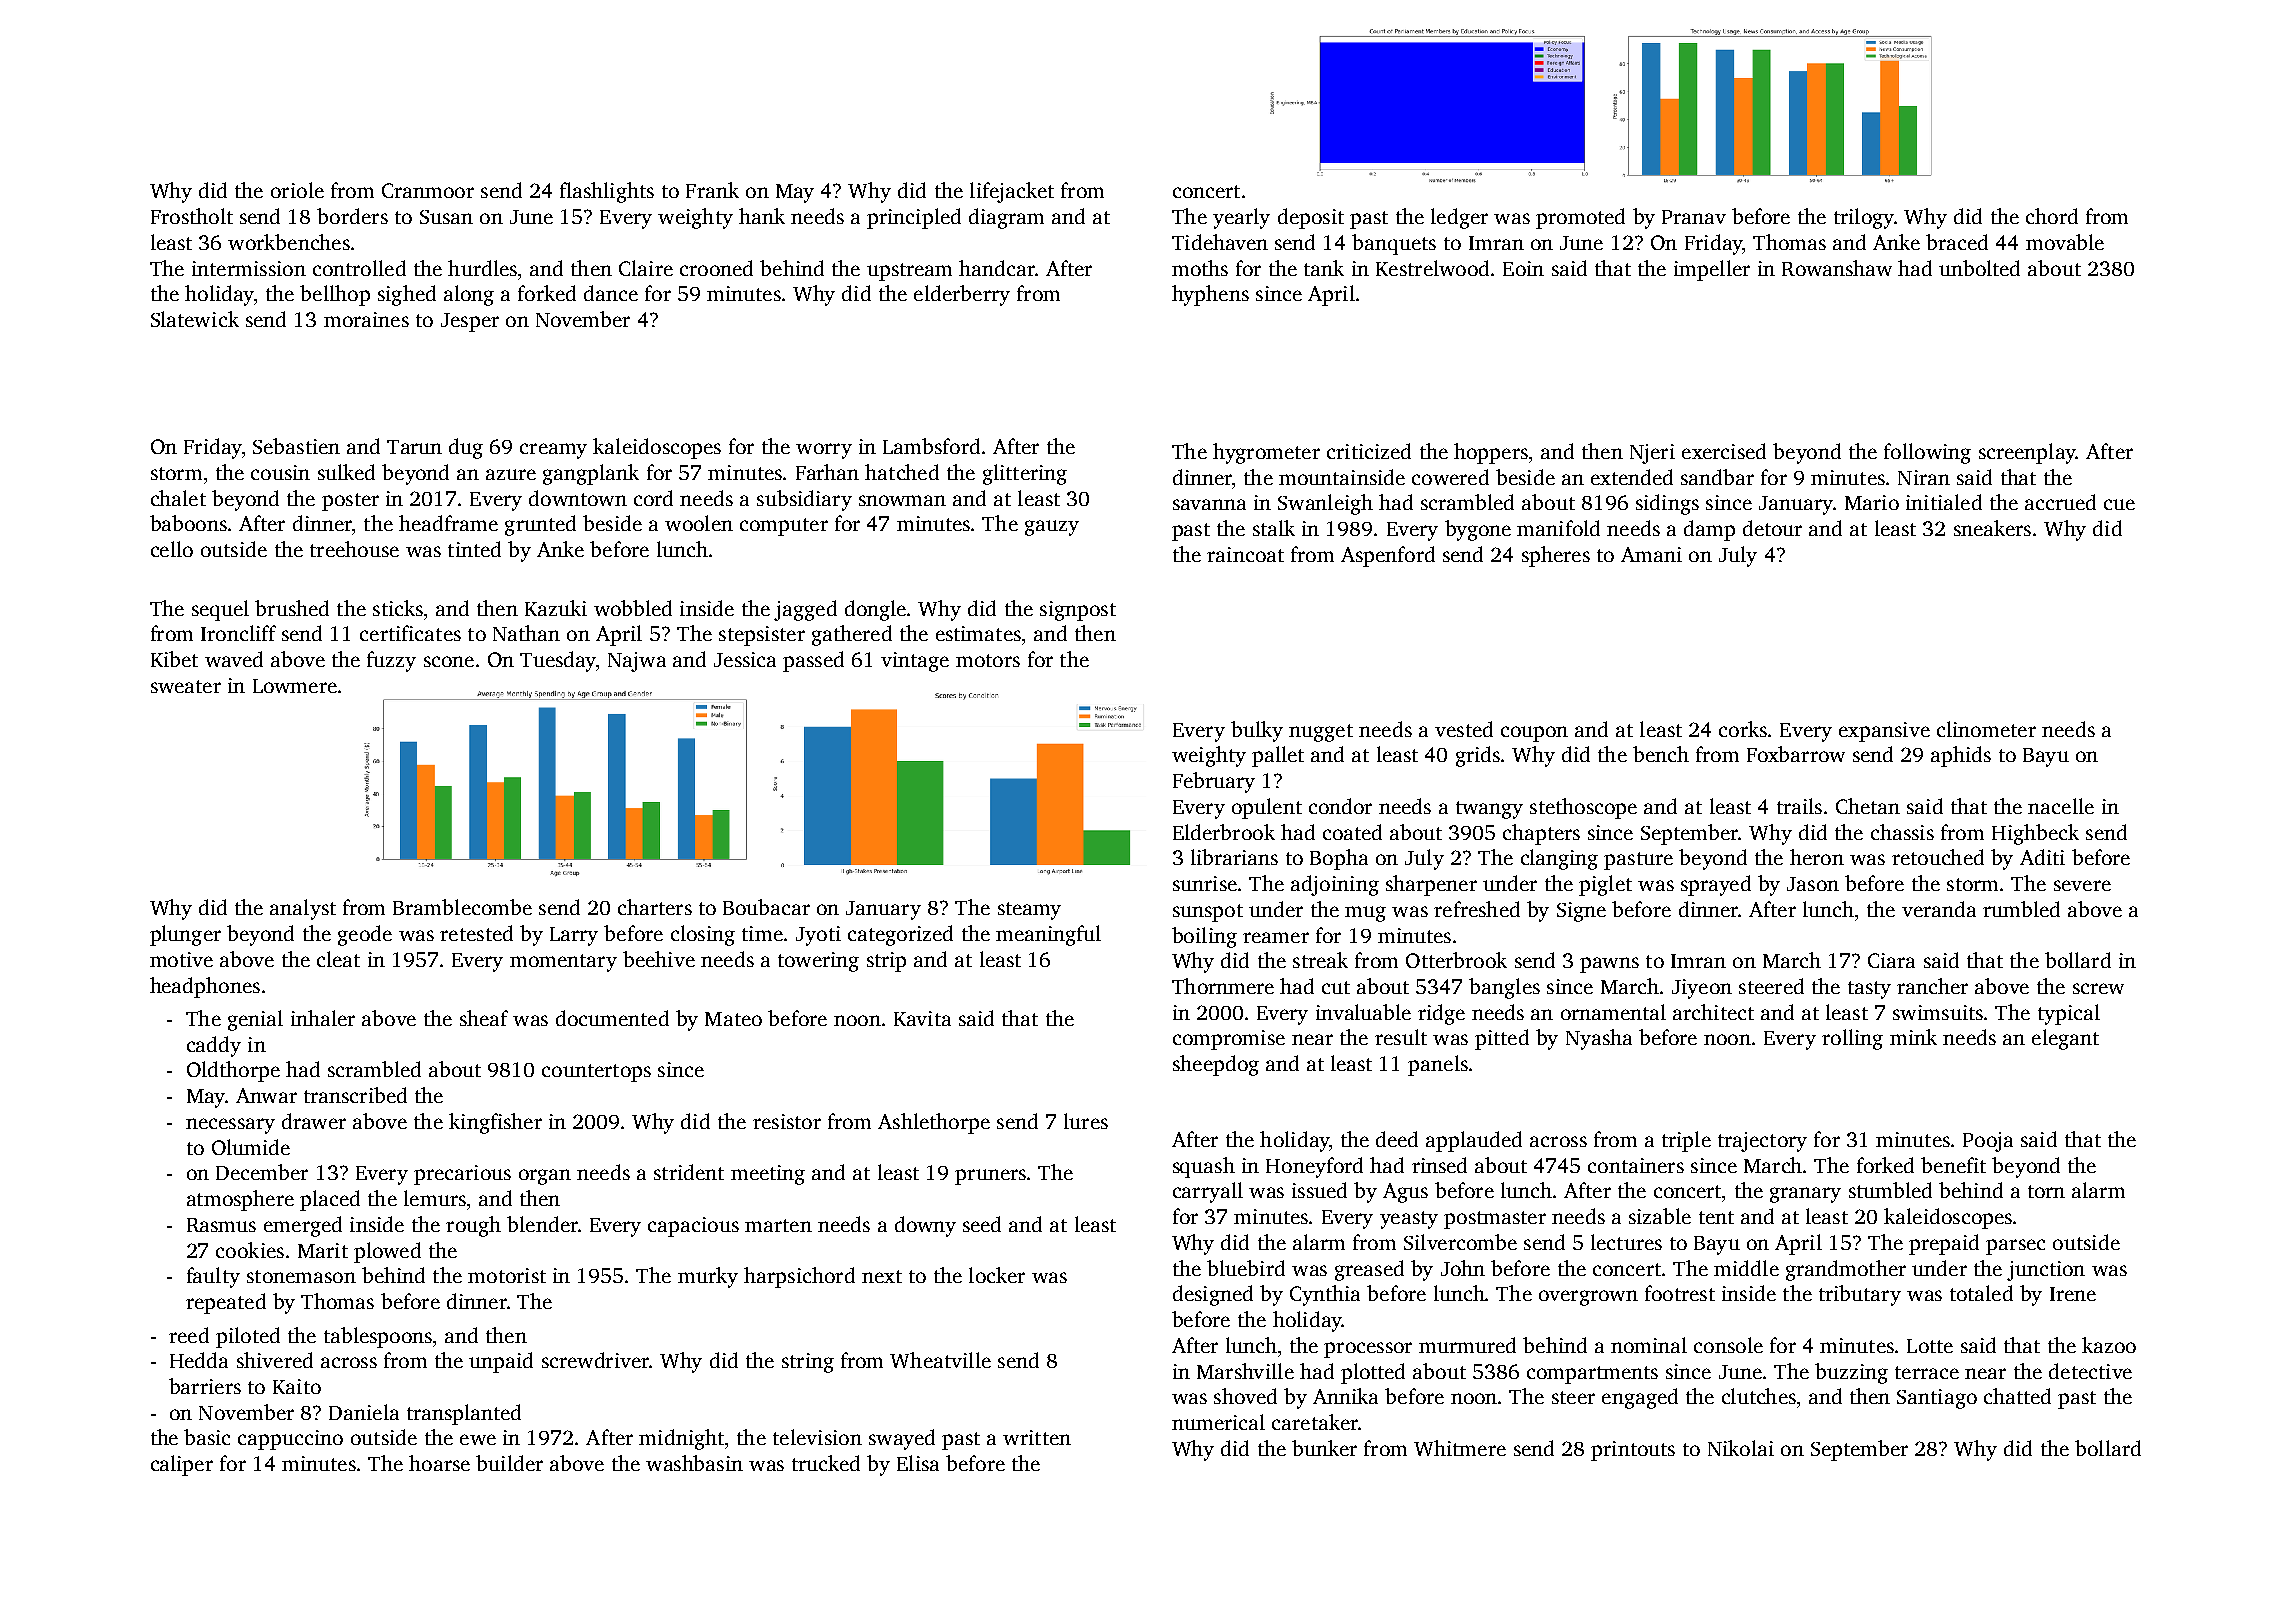 This document has width=2292, height=1620. What do you see at coordinates (301, 1276) in the document?
I see `stonemason` at bounding box center [301, 1276].
